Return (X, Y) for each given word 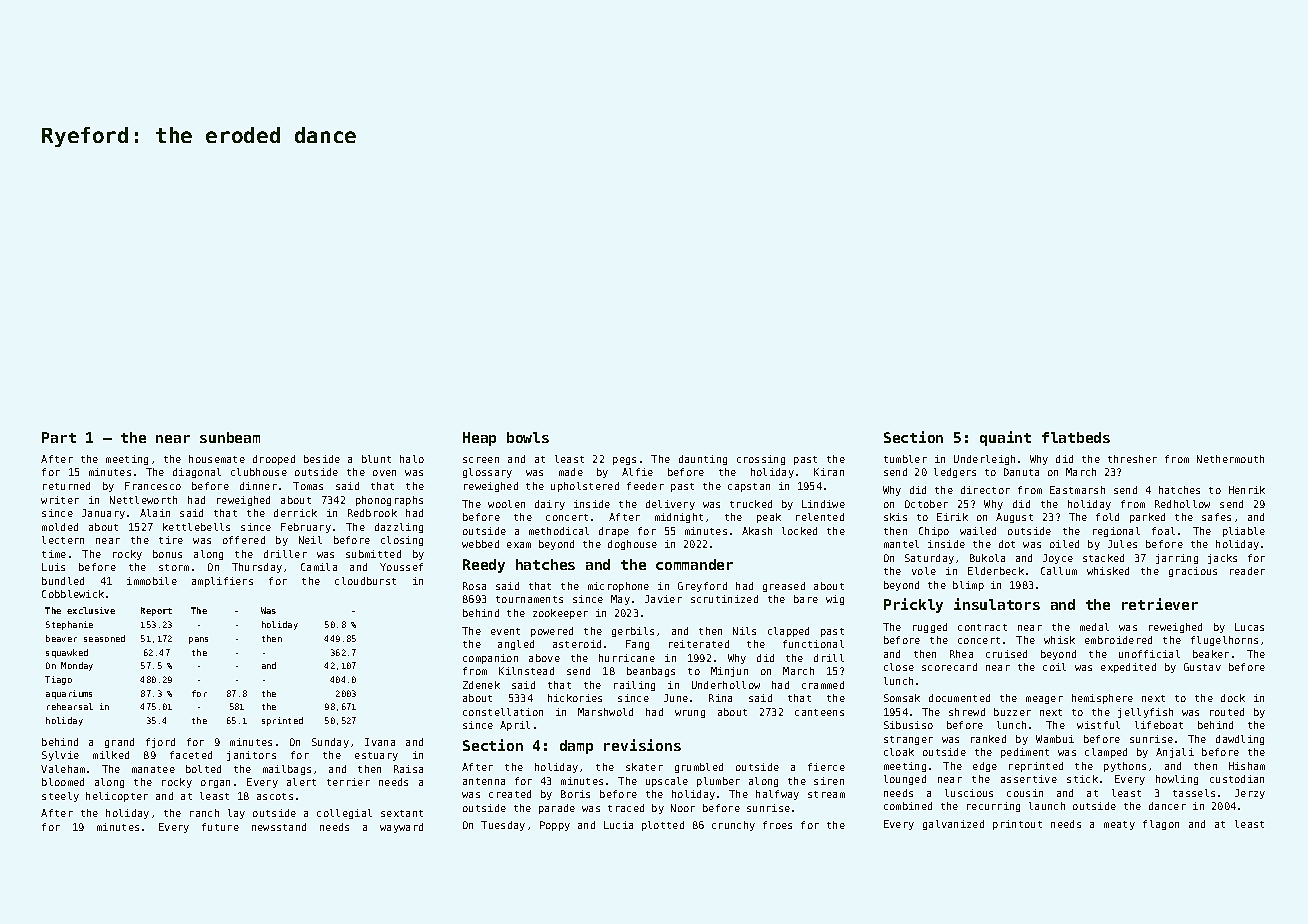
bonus (167, 554)
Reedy (484, 566)
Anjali (1175, 753)
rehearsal (70, 706)
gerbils (633, 632)
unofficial (1149, 654)
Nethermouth (1230, 459)
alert (301, 782)
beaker (1211, 654)
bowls (528, 437)
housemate (217, 459)
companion (490, 659)
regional (1116, 532)
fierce (826, 767)
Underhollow (726, 685)
